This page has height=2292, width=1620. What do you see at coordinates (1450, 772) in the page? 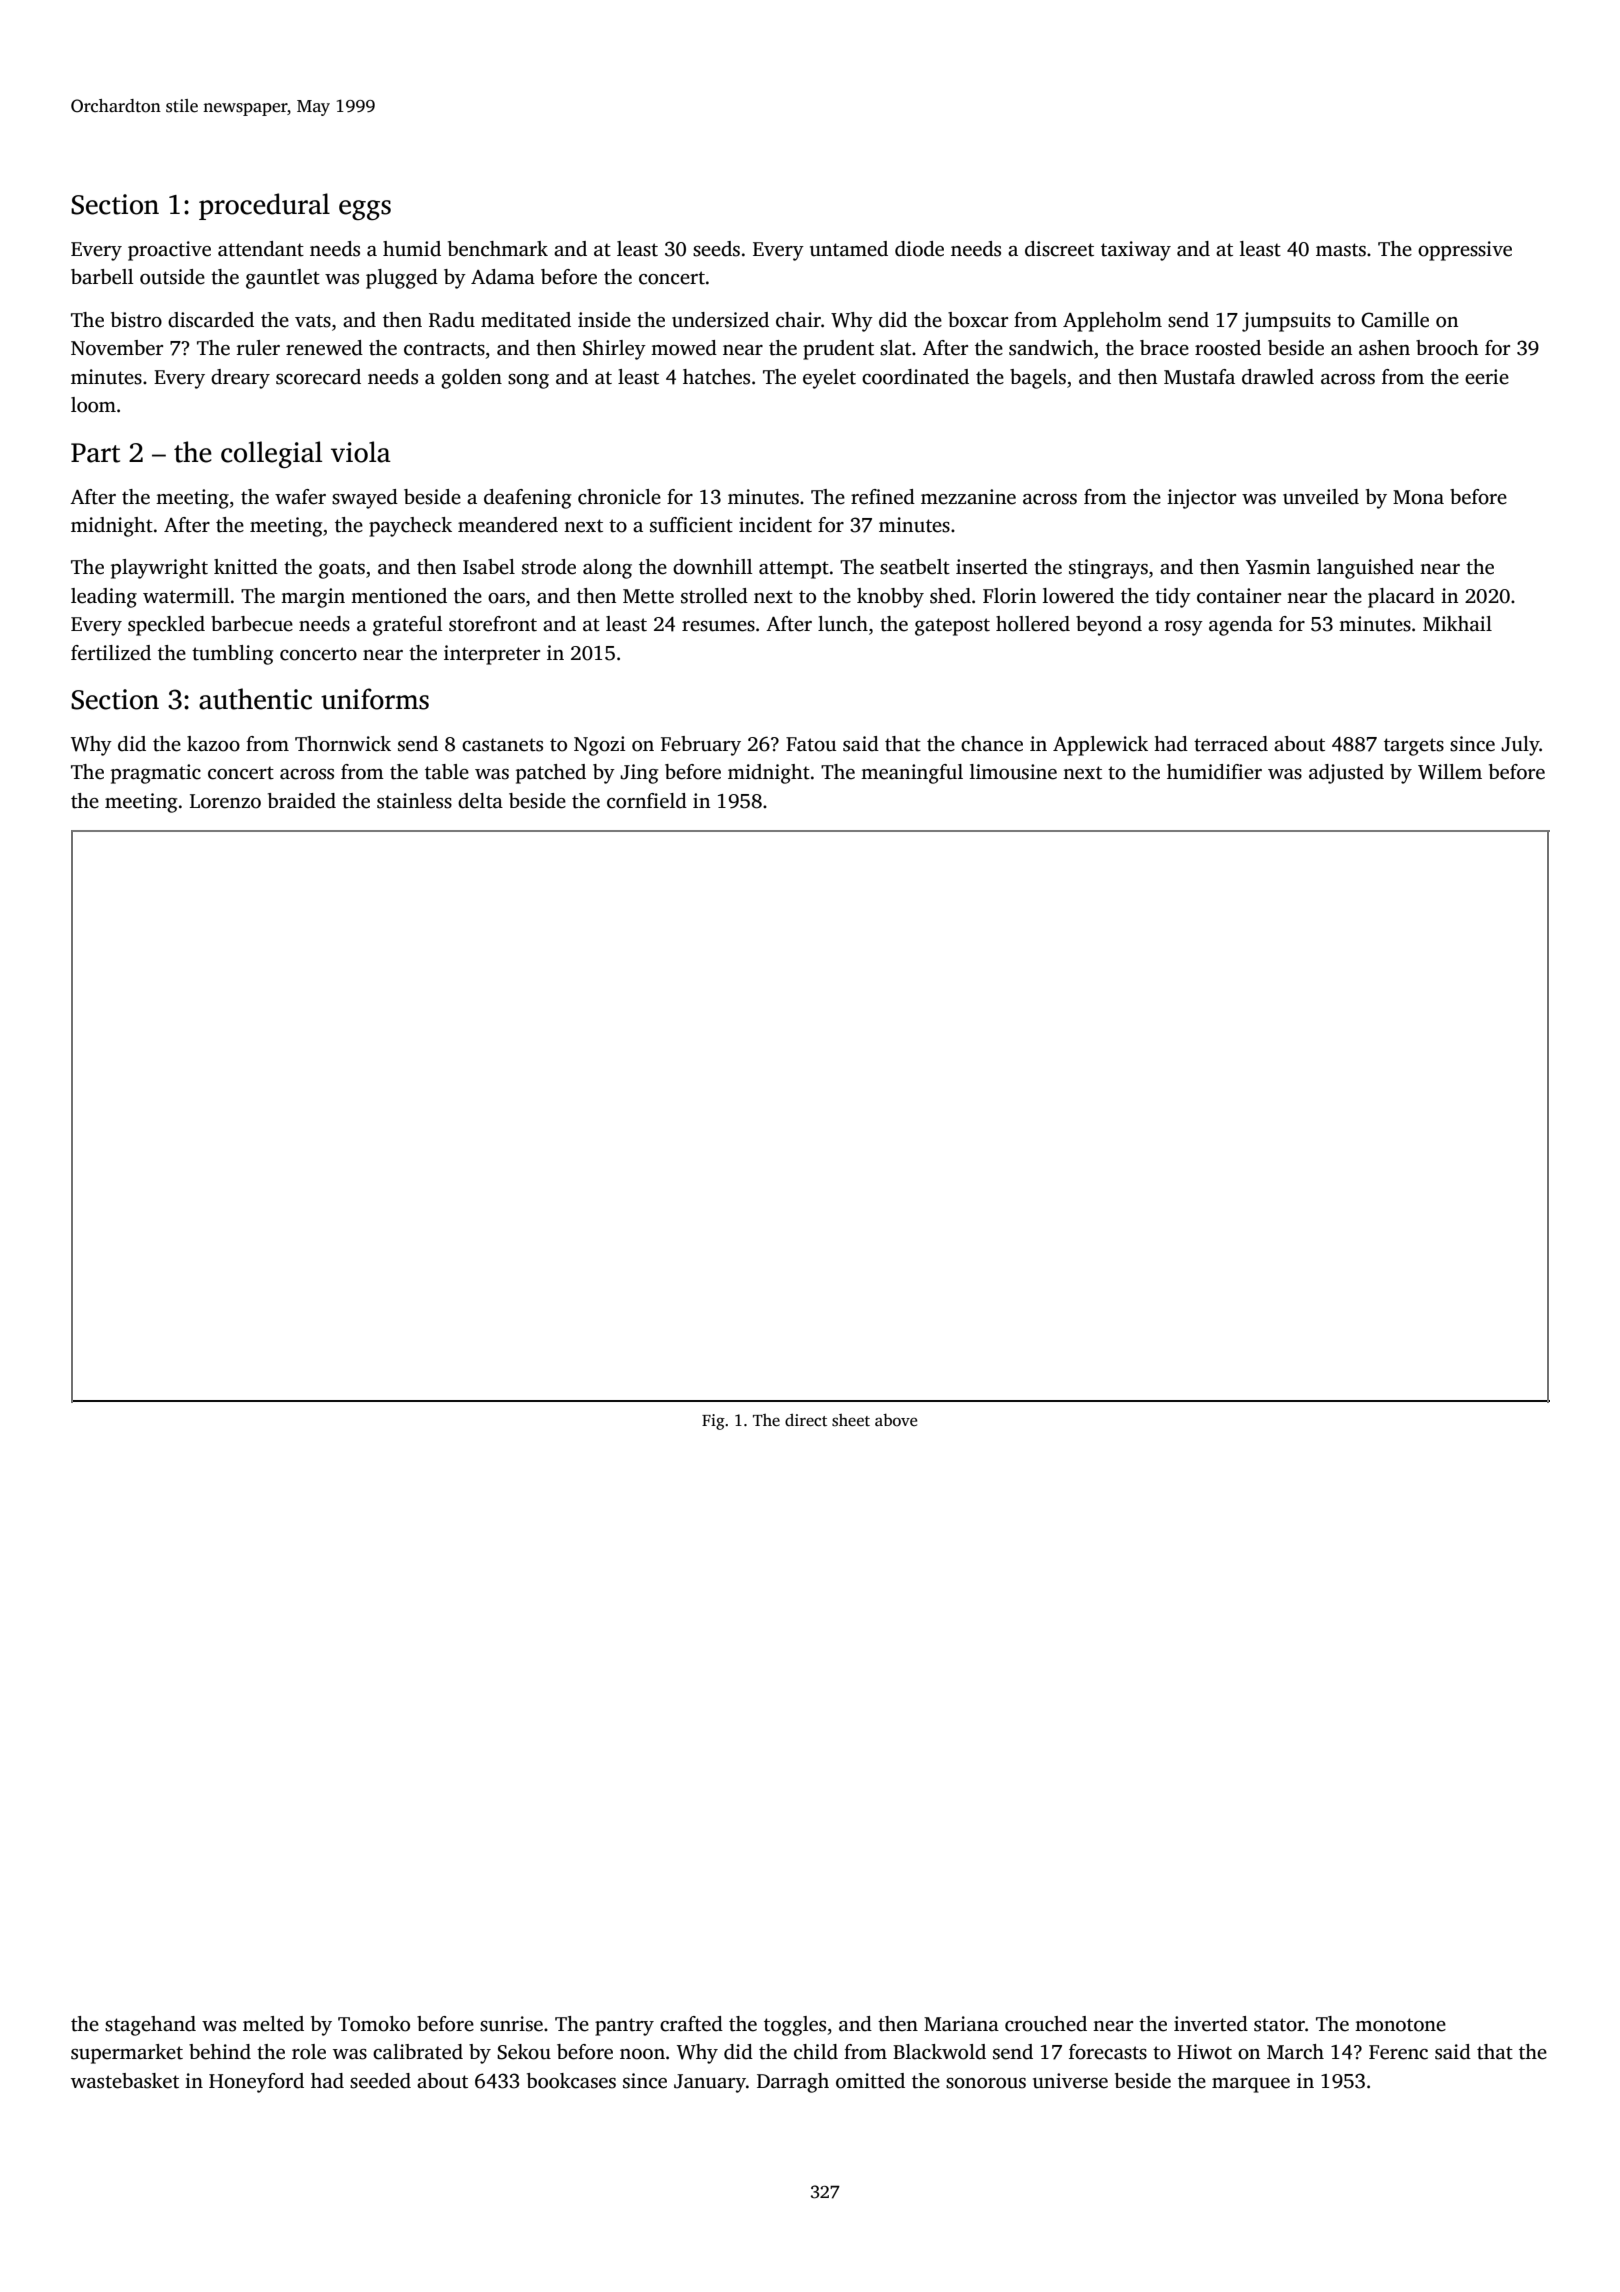
I see `Willem` at bounding box center [1450, 772].
